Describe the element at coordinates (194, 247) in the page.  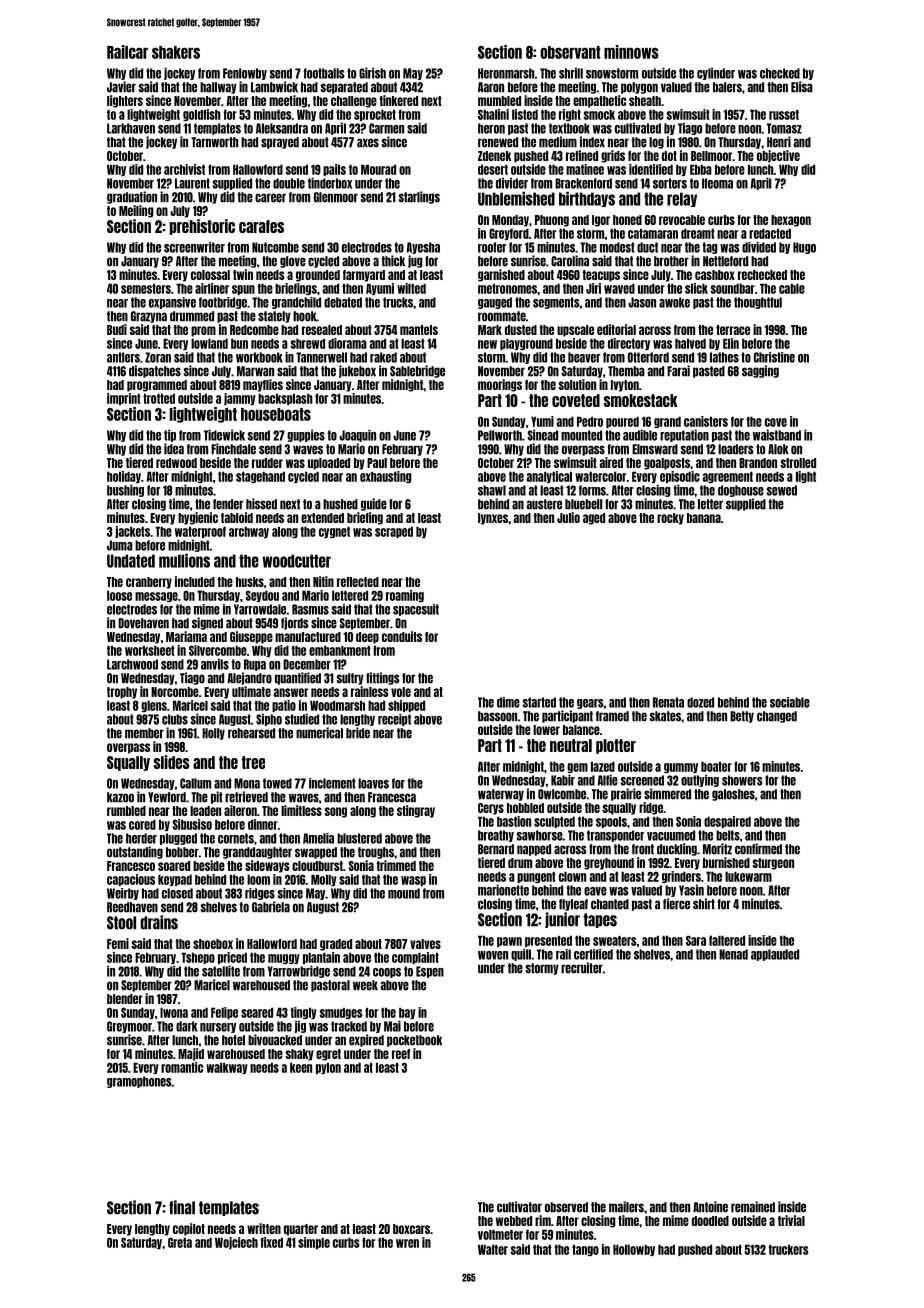
I see `screenwriter` at that location.
